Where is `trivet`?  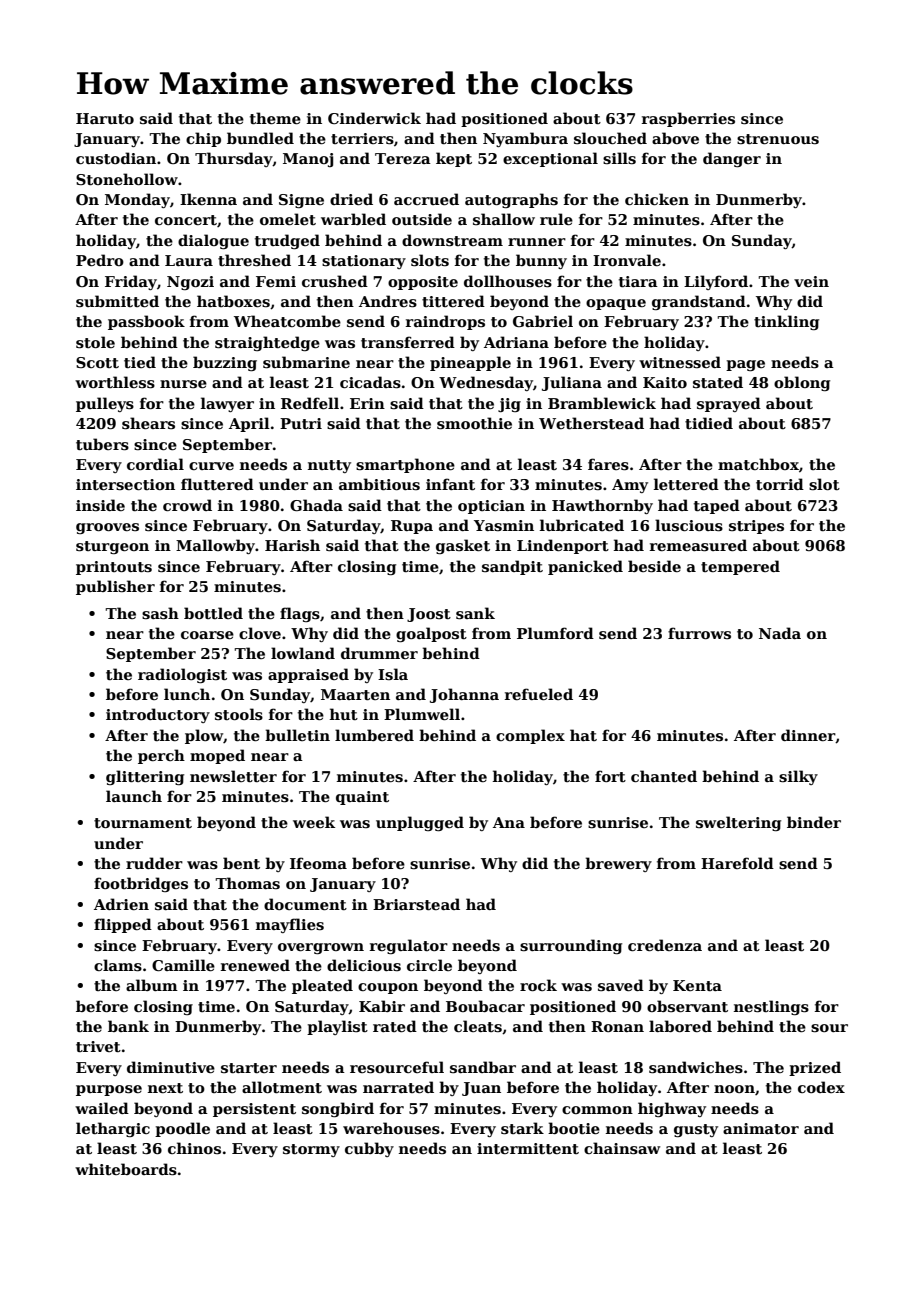
trivet is located at coordinates (98, 1046).
